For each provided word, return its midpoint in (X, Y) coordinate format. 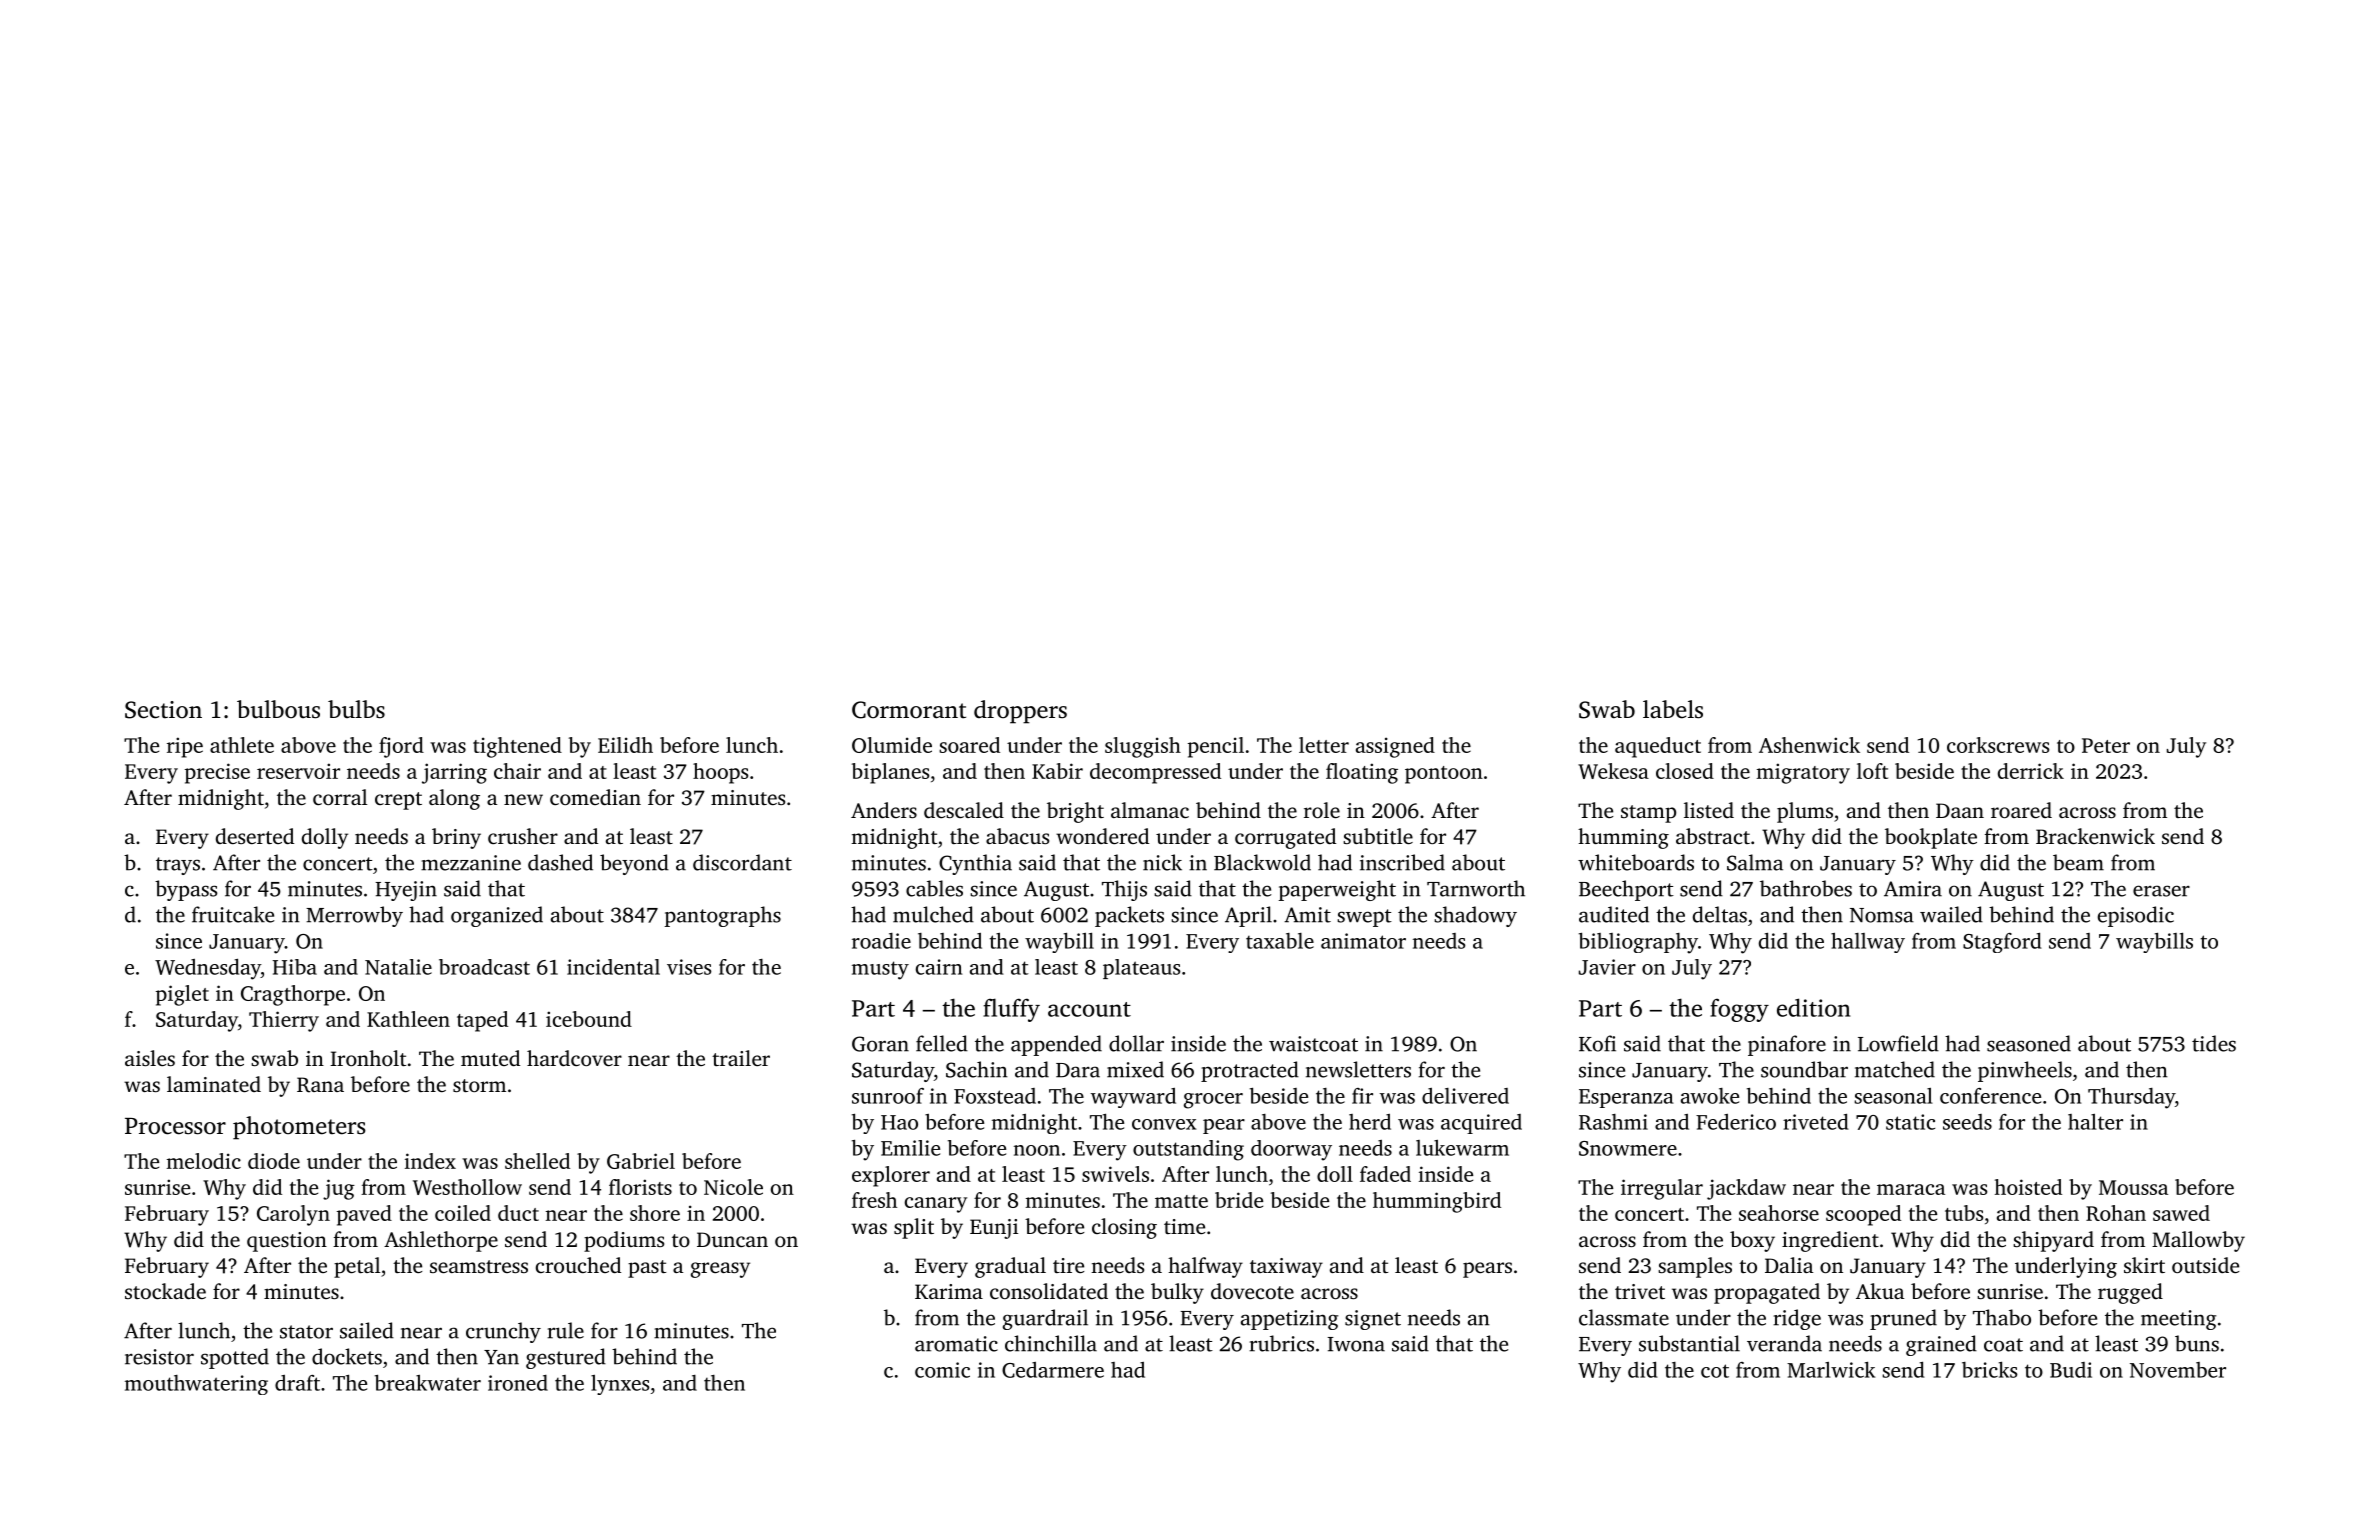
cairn (939, 967)
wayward (1133, 1098)
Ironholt (368, 1058)
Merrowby (354, 916)
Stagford (2002, 942)
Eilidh (625, 745)
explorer (891, 1176)
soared (969, 745)
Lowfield (1898, 1043)
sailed (367, 1330)
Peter (2106, 745)
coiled (463, 1213)
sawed (2181, 1213)
